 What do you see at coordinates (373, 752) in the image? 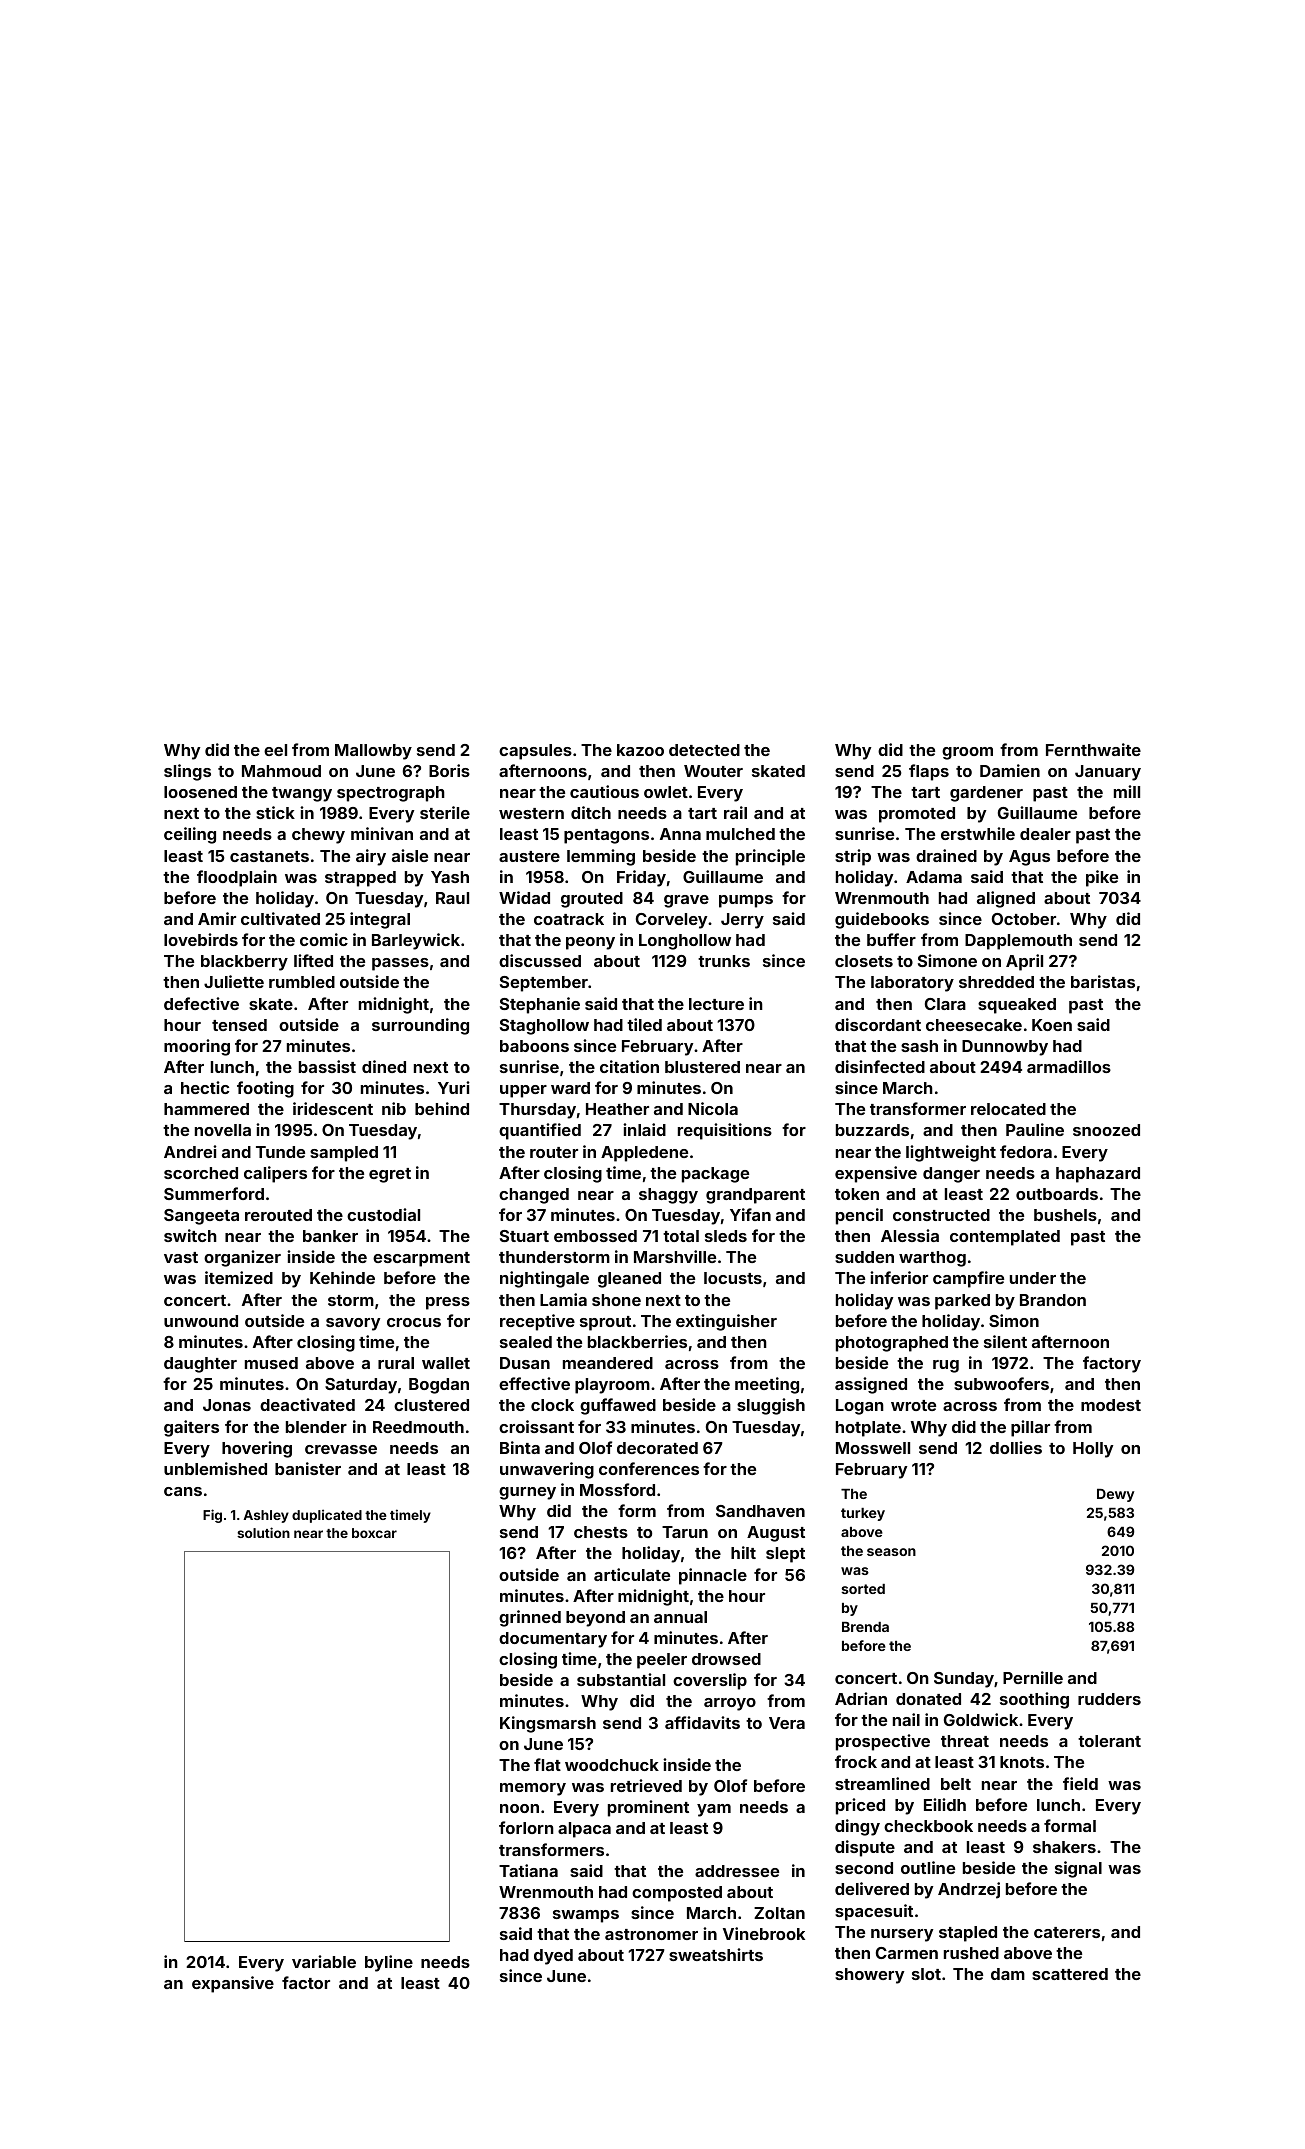
I see `Mallowby` at bounding box center [373, 752].
